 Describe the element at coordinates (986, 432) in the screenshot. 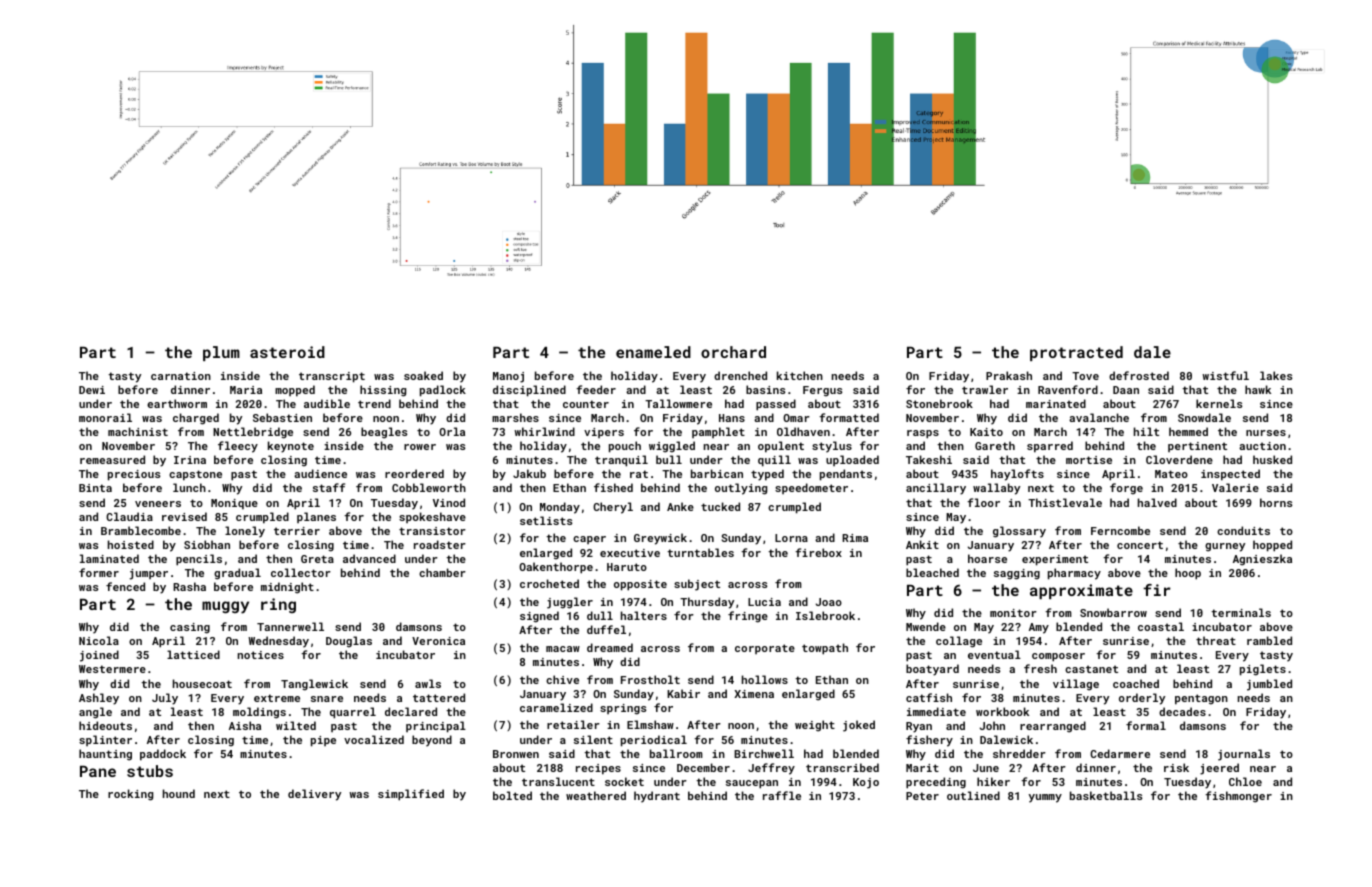

I see `Kaito` at that location.
